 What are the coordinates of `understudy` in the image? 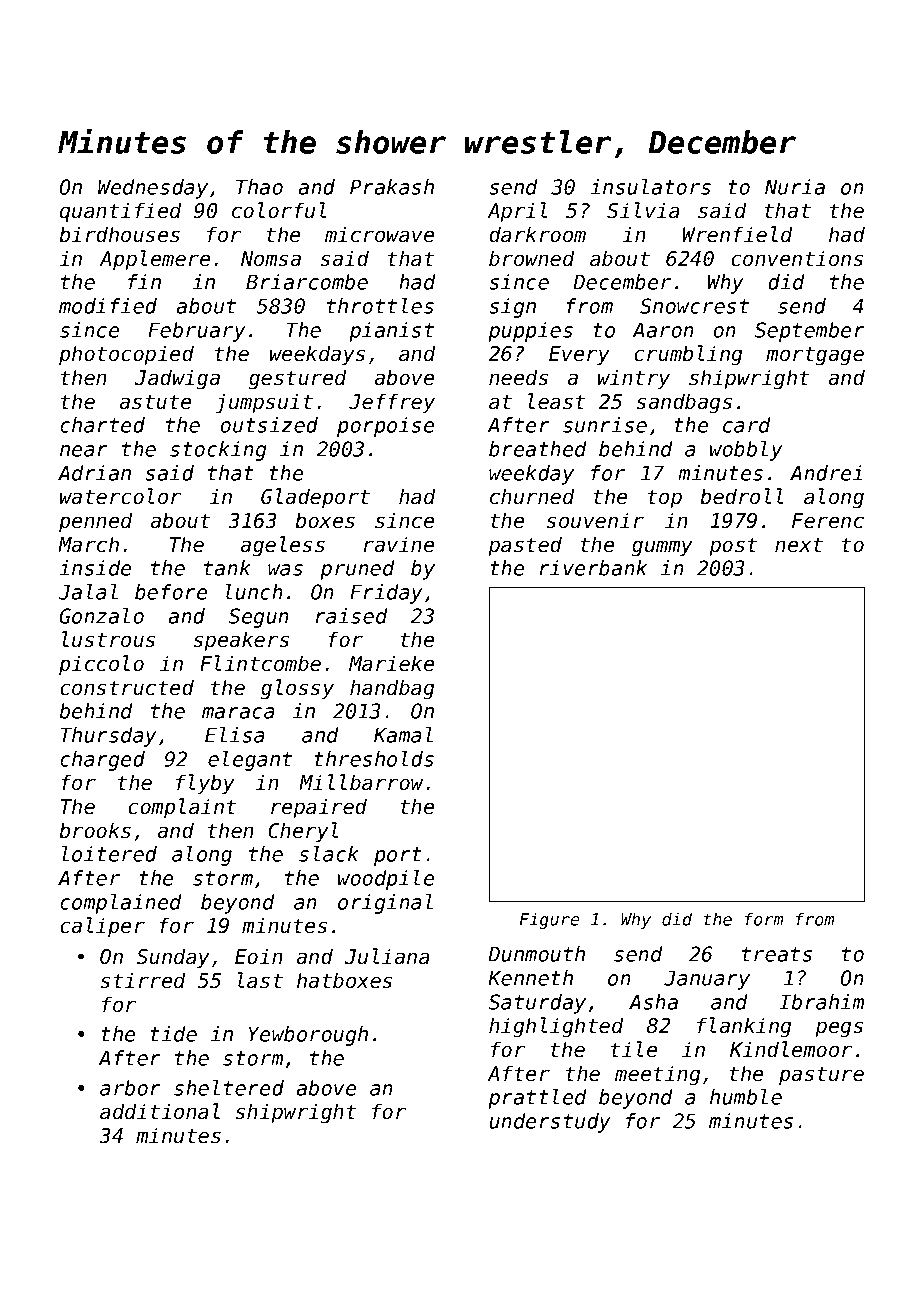 It's located at (550, 1123).
